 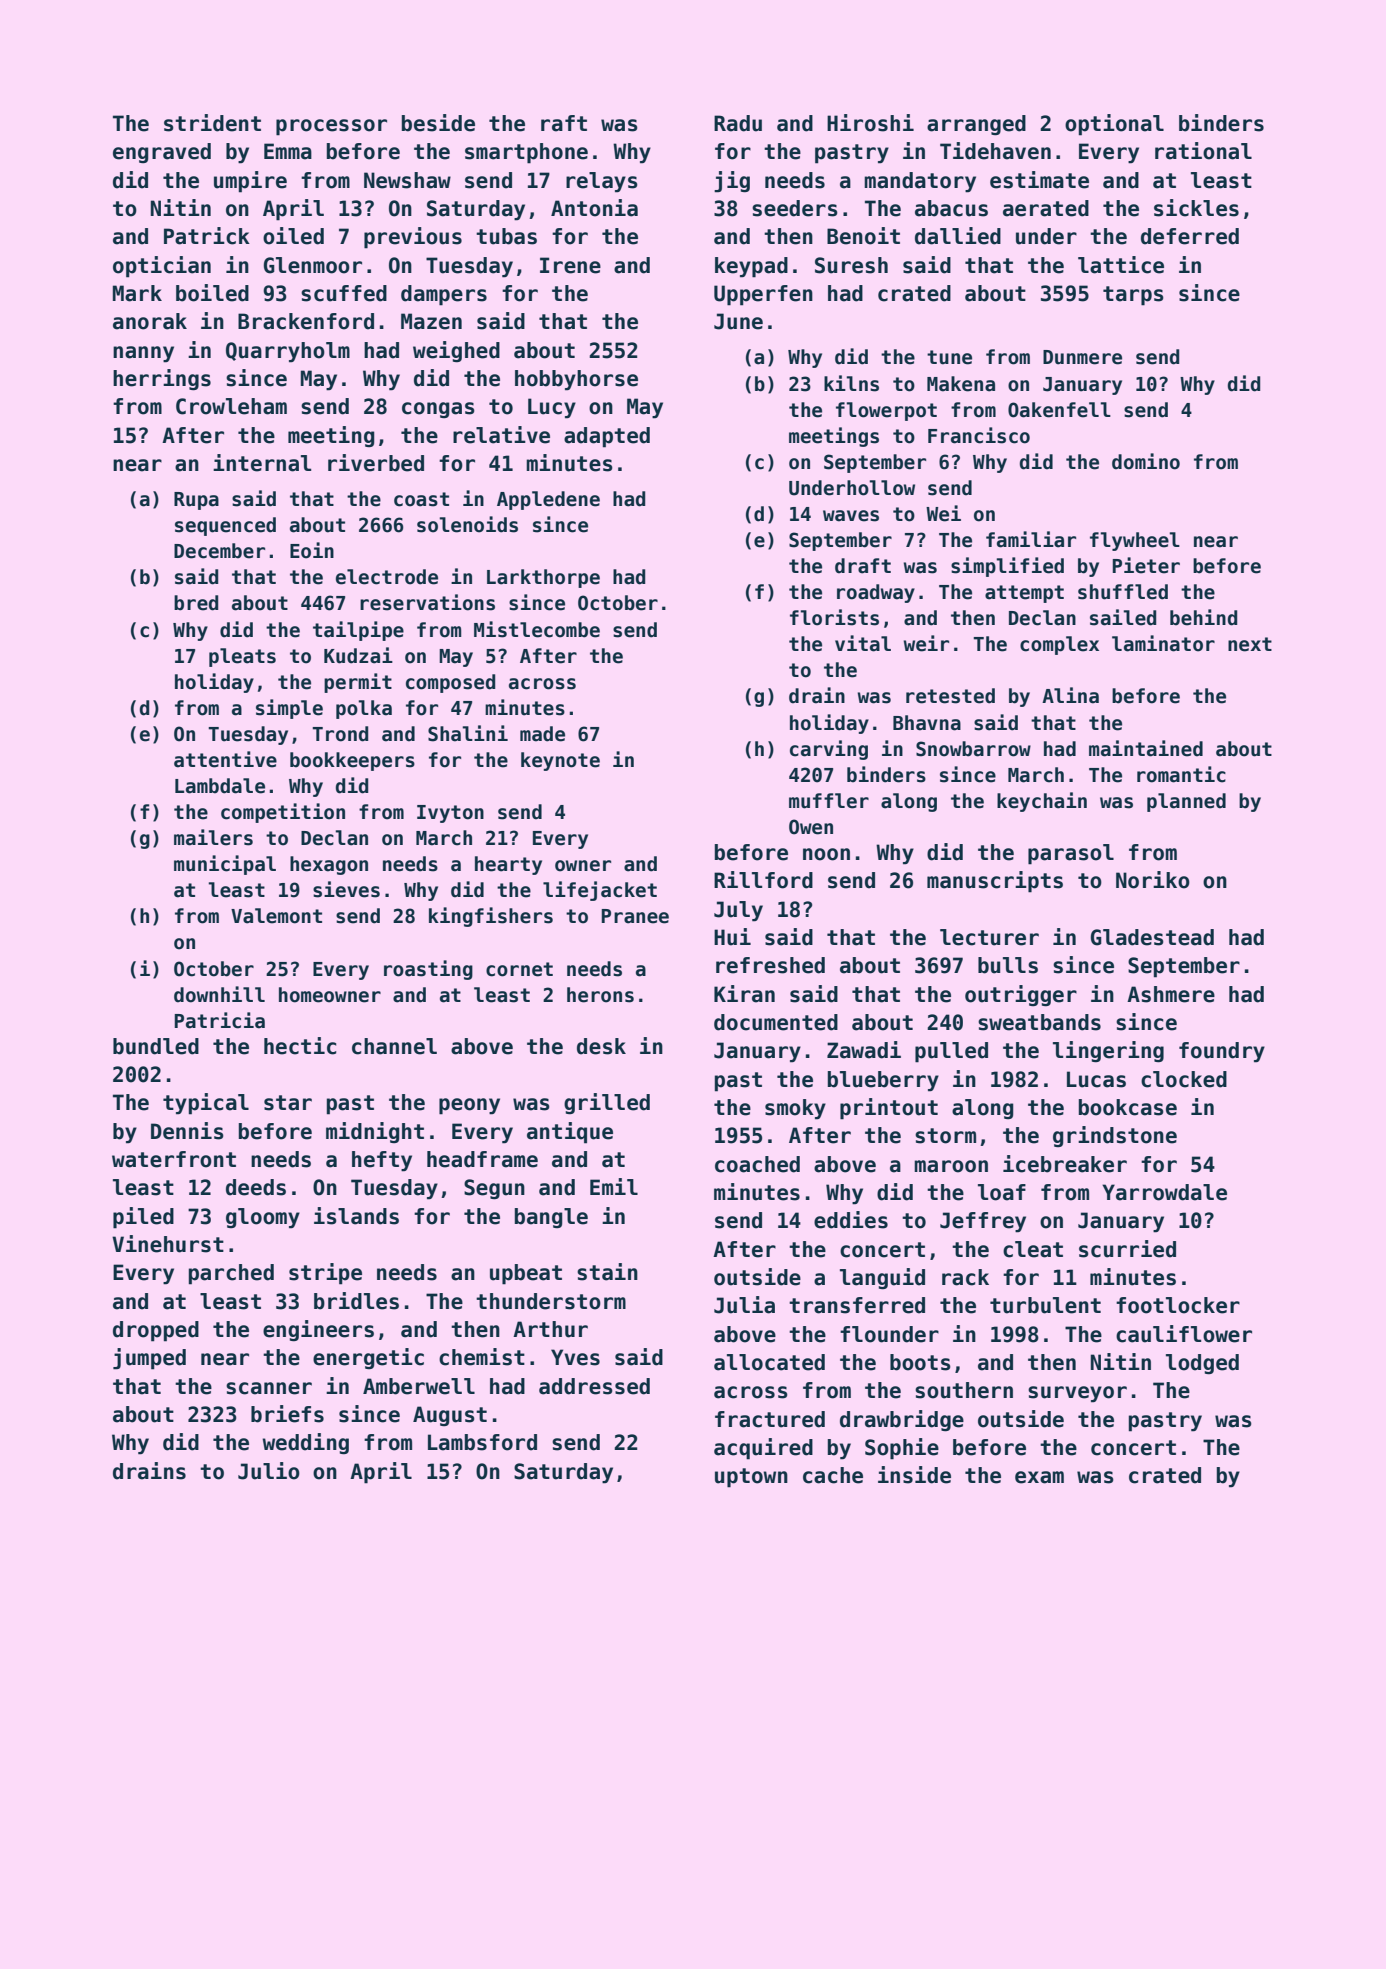 What do you see at coordinates (914, 1475) in the page?
I see `inside` at bounding box center [914, 1475].
